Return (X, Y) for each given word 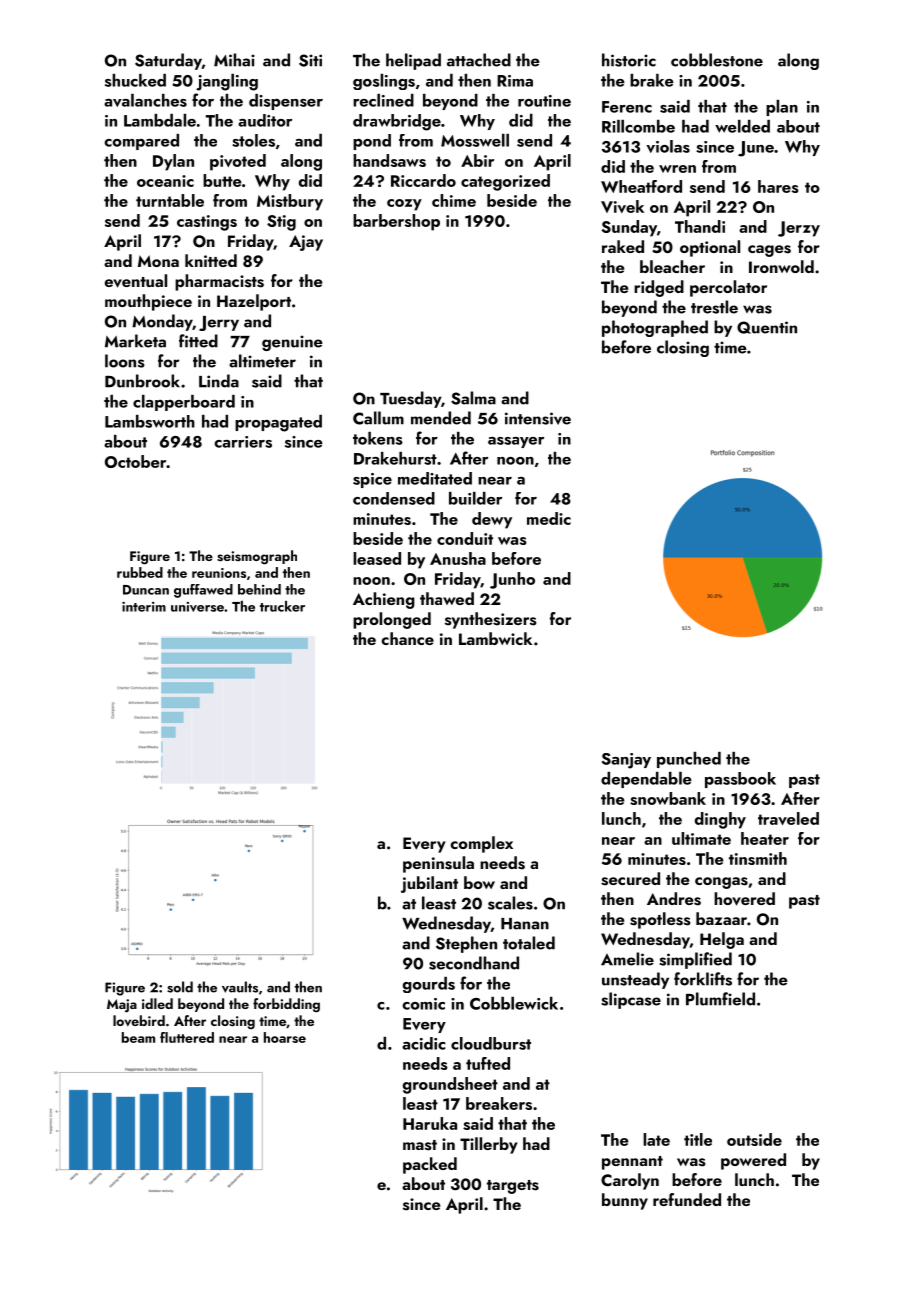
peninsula (438, 864)
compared (141, 142)
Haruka (430, 1123)
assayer (516, 442)
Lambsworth (150, 421)
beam (138, 1037)
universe (197, 607)
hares (778, 186)
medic (549, 518)
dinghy (720, 820)
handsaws (389, 160)
